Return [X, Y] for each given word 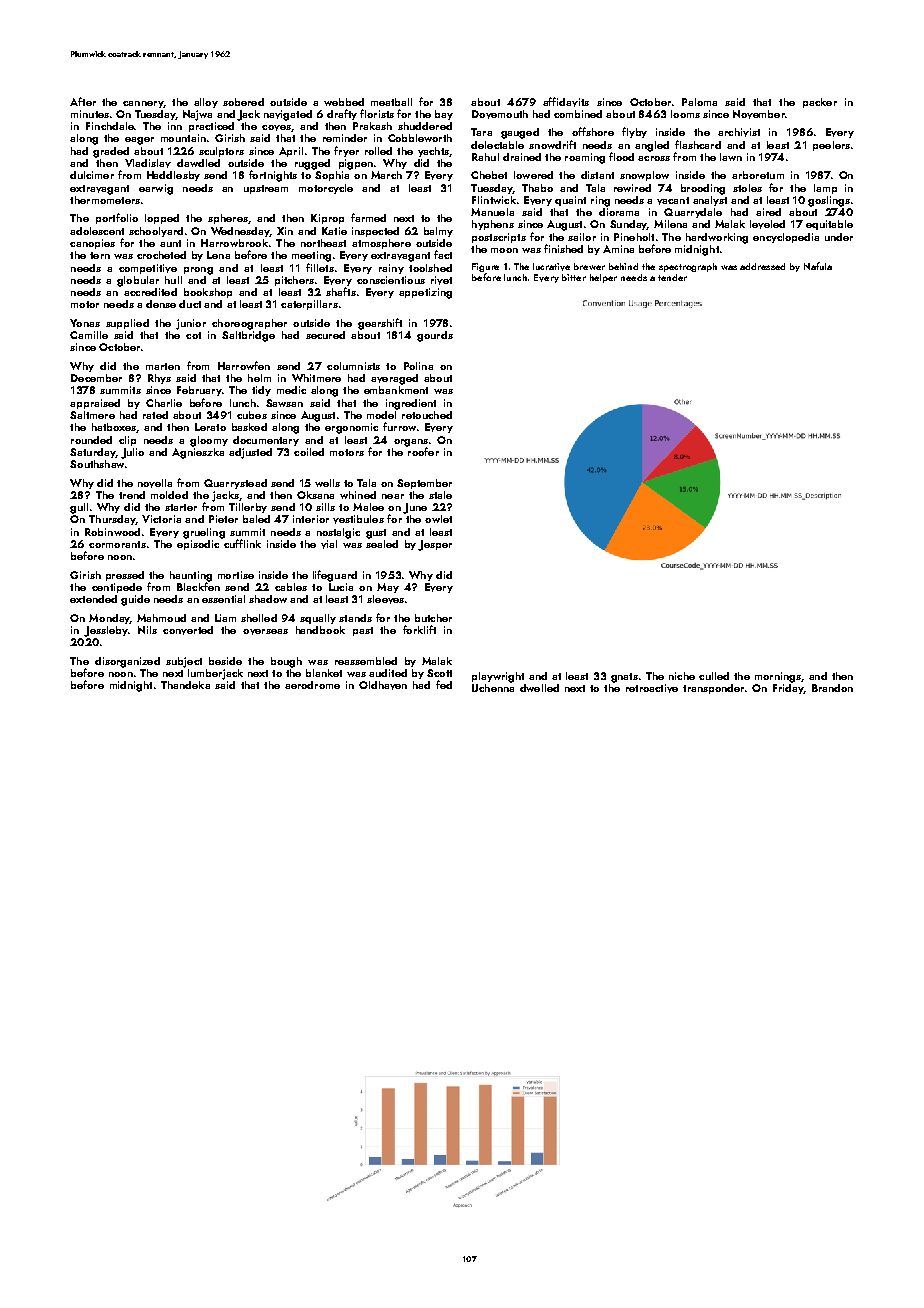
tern [100, 255]
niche [682, 676]
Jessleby [106, 631]
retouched [427, 415]
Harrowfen [244, 365]
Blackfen [198, 586]
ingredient [411, 404]
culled [714, 676]
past [363, 631]
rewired [632, 188]
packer [820, 103]
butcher [433, 618]
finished [563, 248]
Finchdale [110, 126]
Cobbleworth [420, 138]
